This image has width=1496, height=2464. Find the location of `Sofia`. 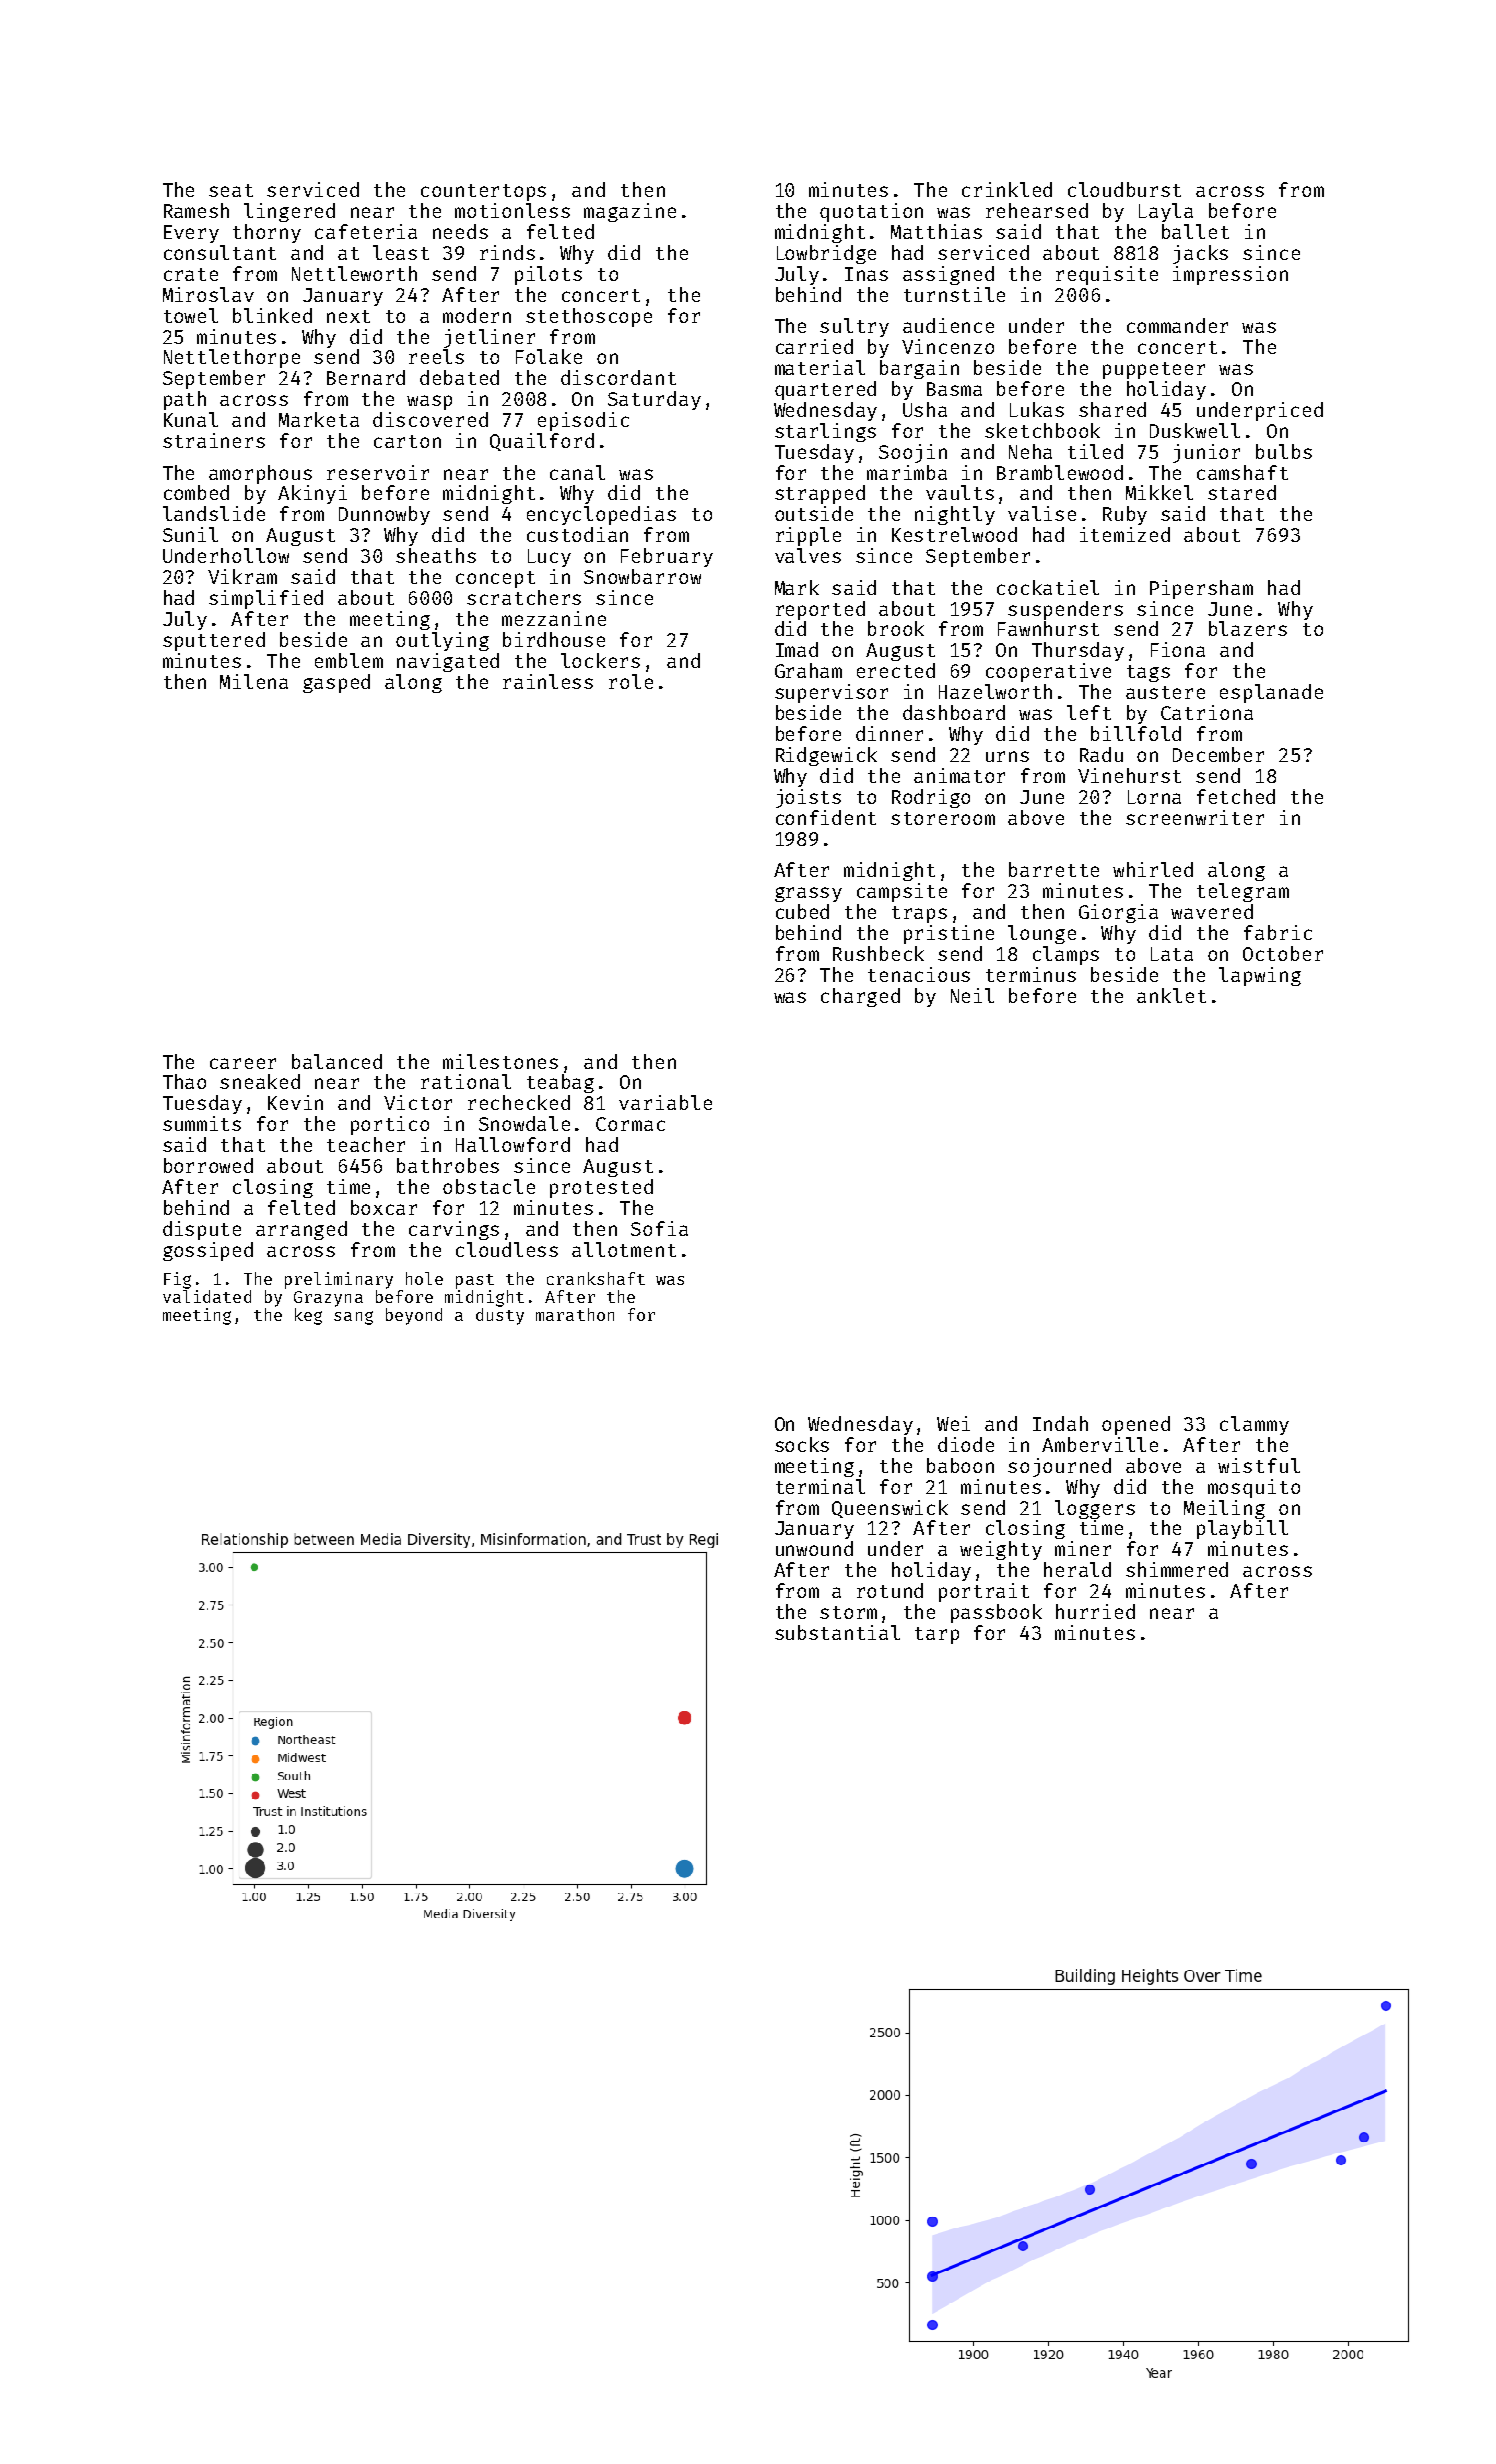

Sofia is located at coordinates (659, 1228).
